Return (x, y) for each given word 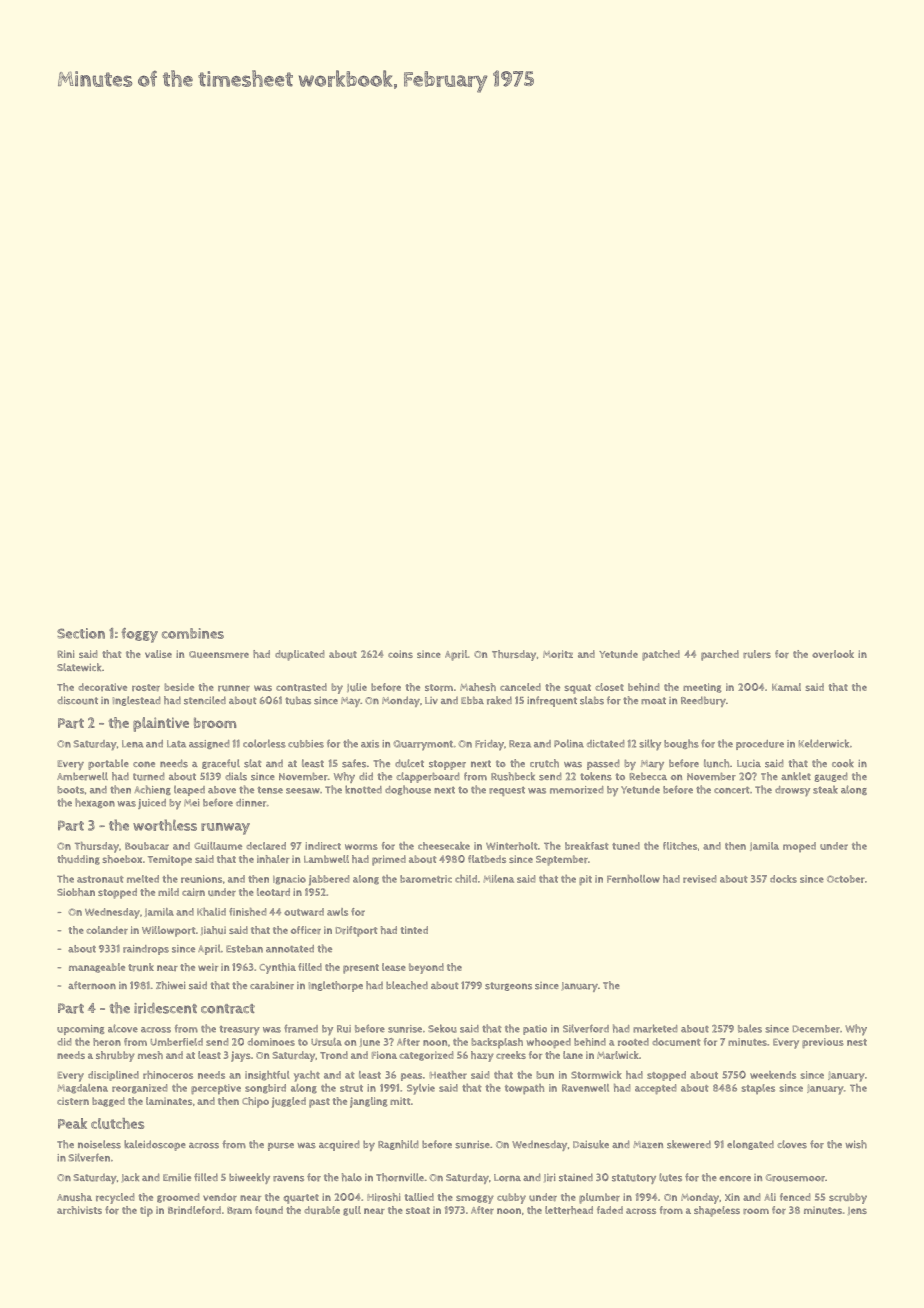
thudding (78, 860)
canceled (520, 687)
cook (843, 763)
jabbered (329, 880)
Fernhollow (633, 878)
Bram (239, 1211)
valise (158, 654)
